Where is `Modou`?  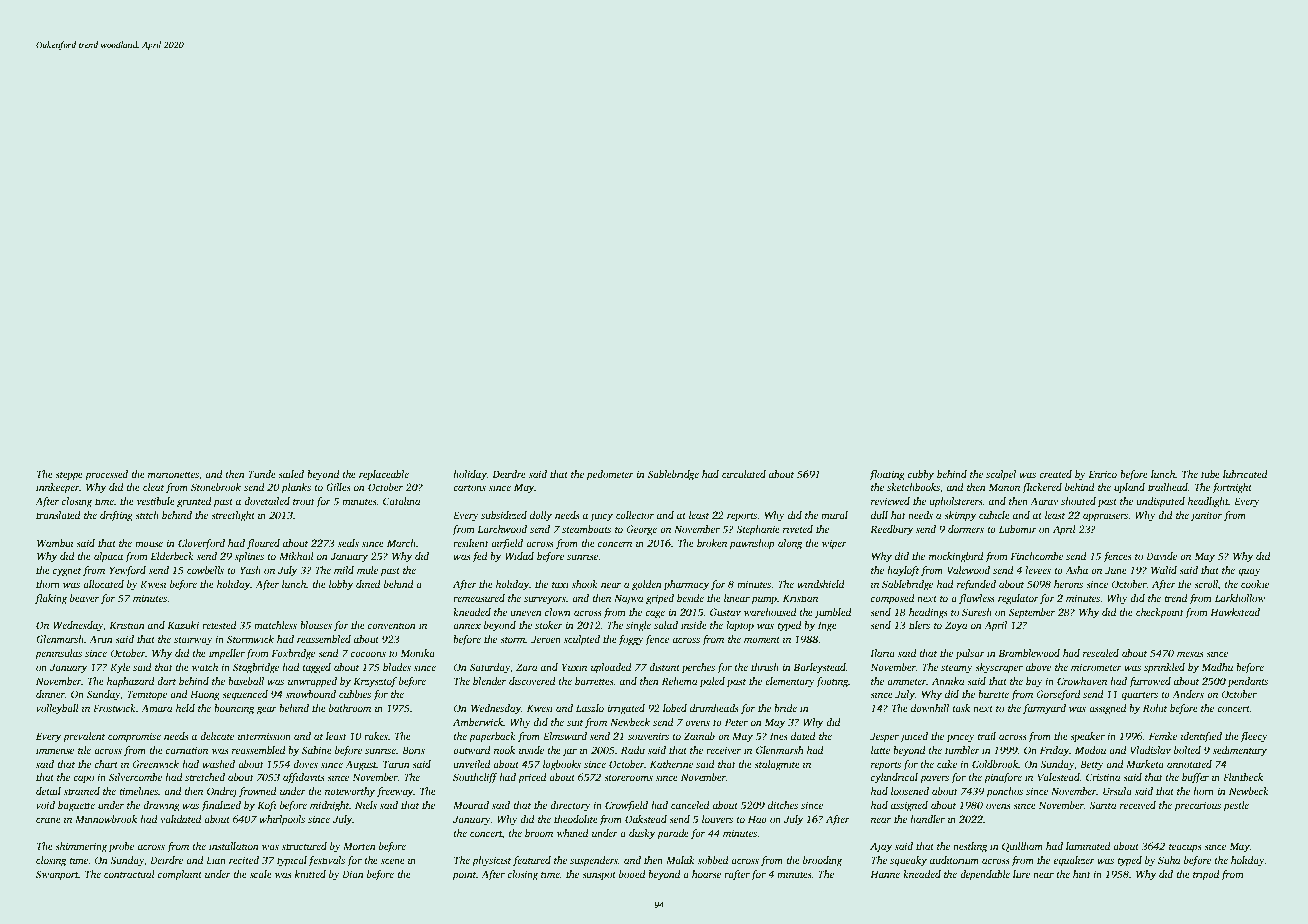
Modou is located at coordinates (1090, 750).
